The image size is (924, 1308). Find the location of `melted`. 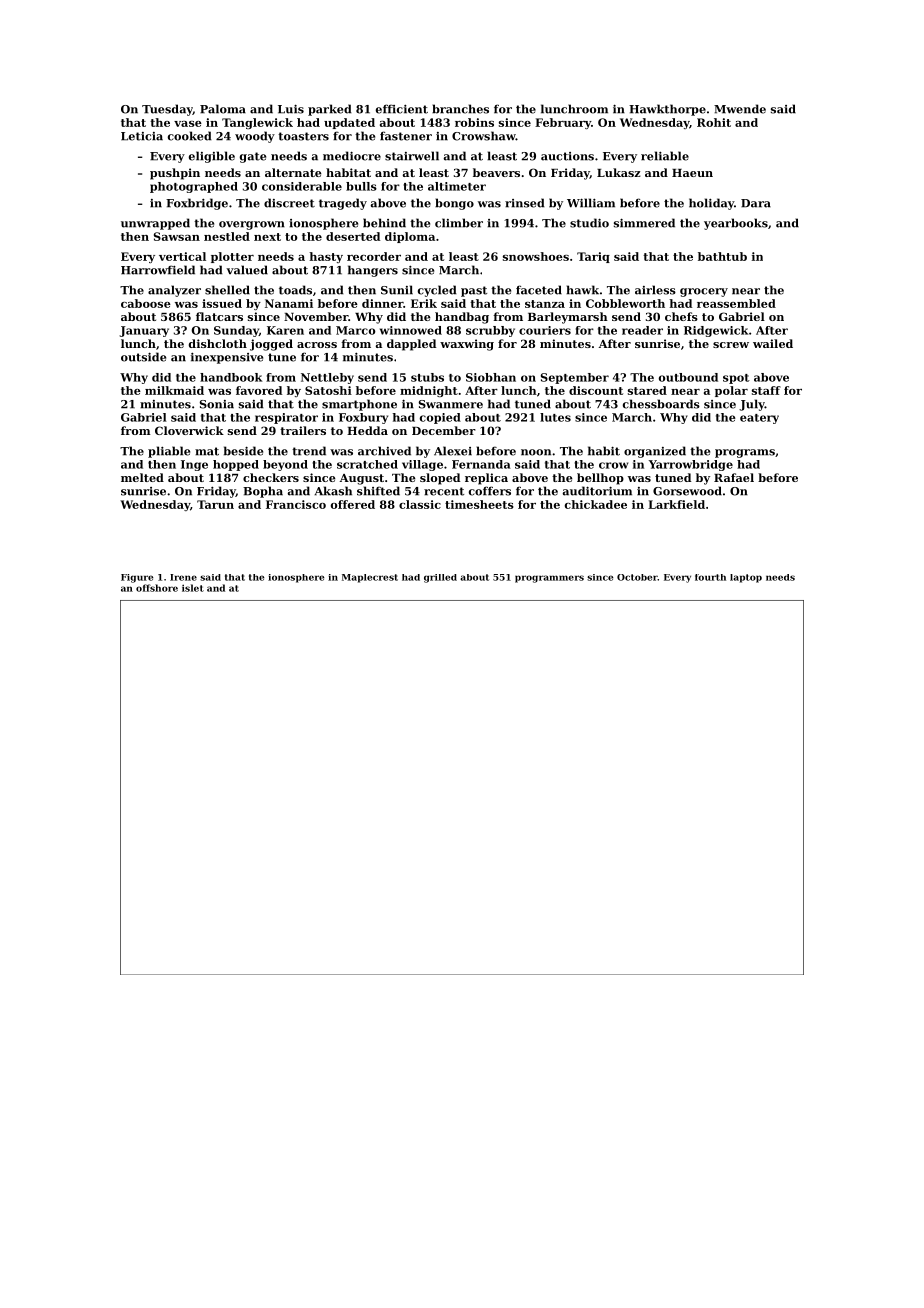

melted is located at coordinates (142, 477).
